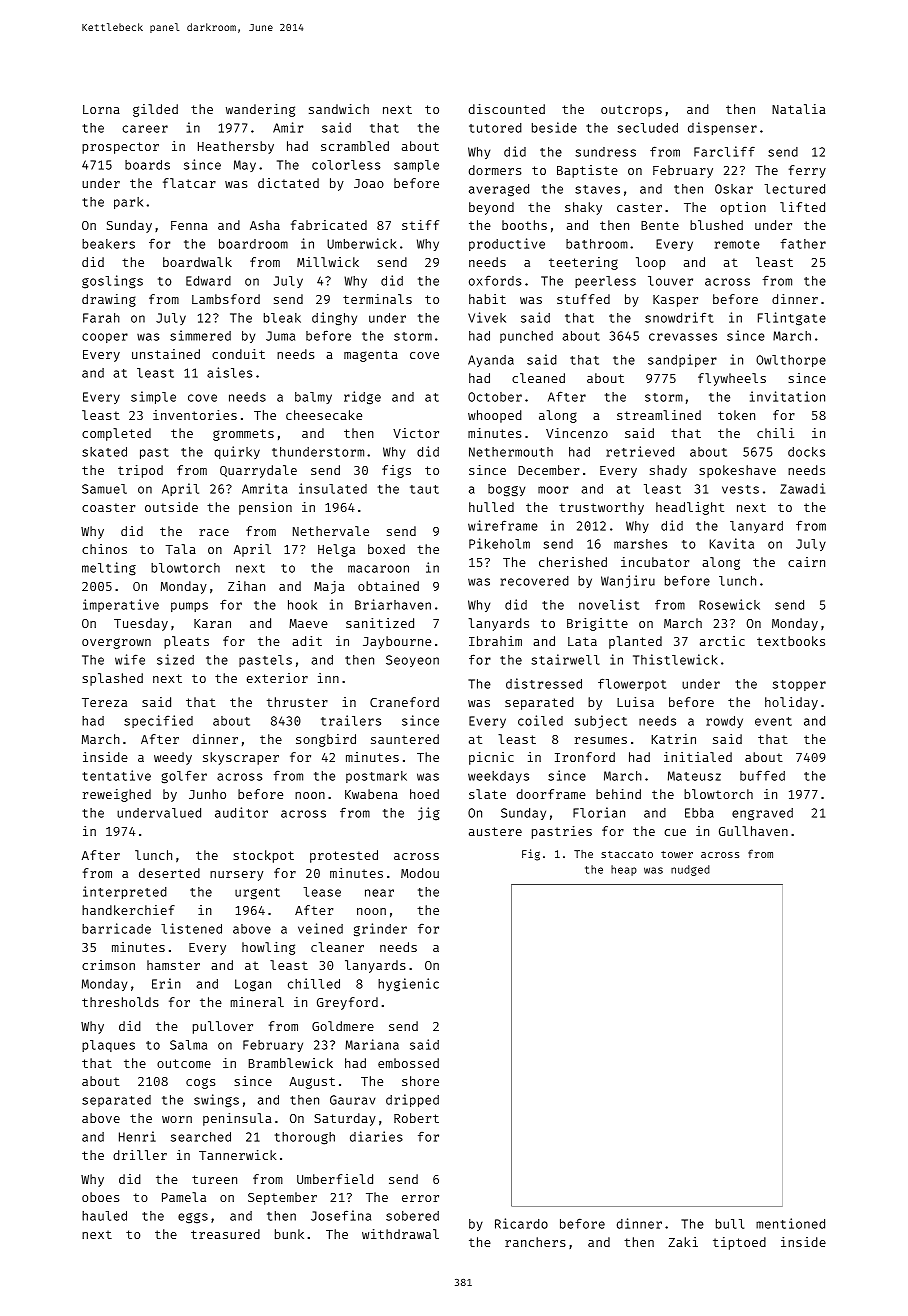 The height and width of the image is (1316, 908). What do you see at coordinates (507, 109) in the image?
I see `discounted` at bounding box center [507, 109].
